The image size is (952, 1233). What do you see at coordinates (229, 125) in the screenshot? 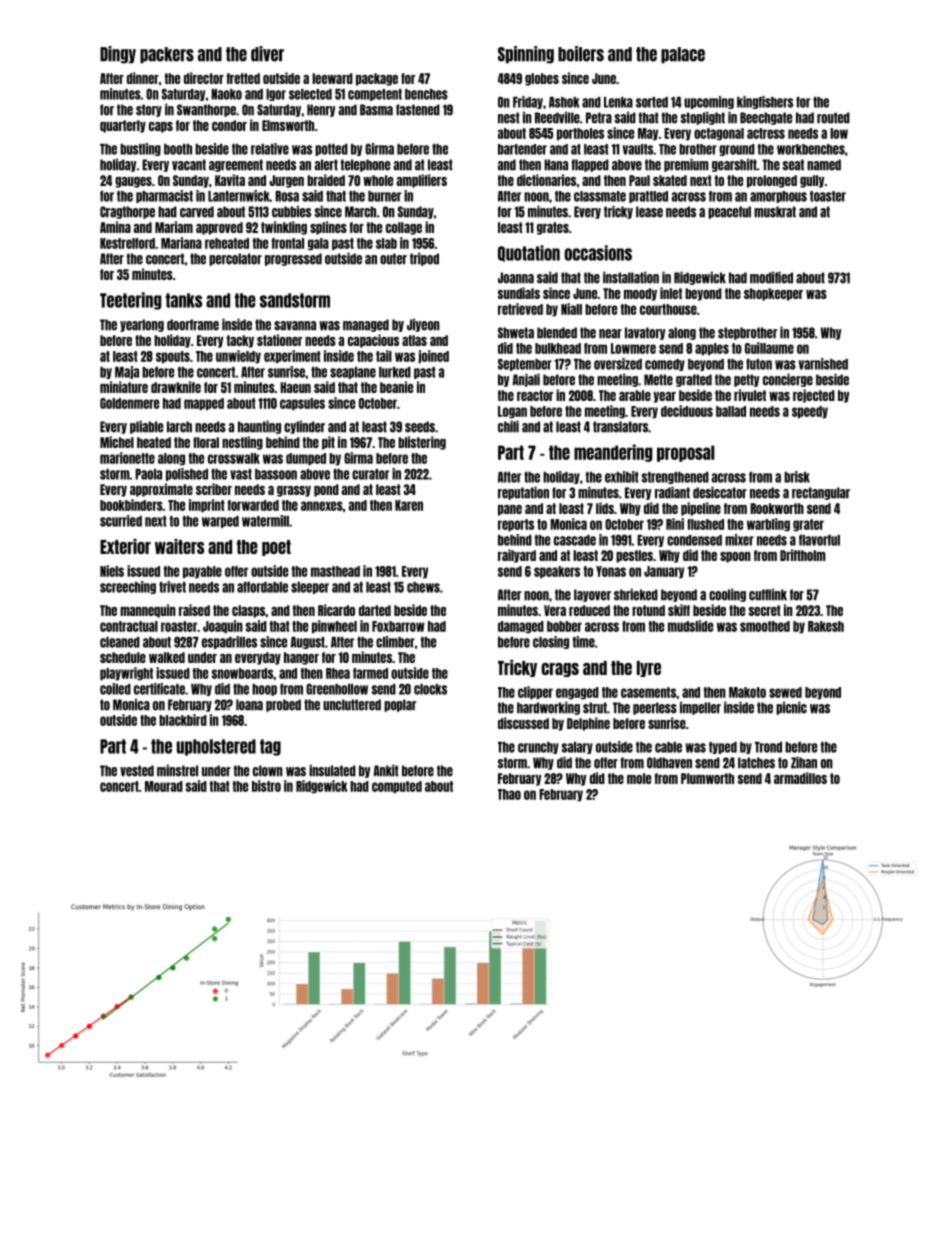
I see `condor` at bounding box center [229, 125].
